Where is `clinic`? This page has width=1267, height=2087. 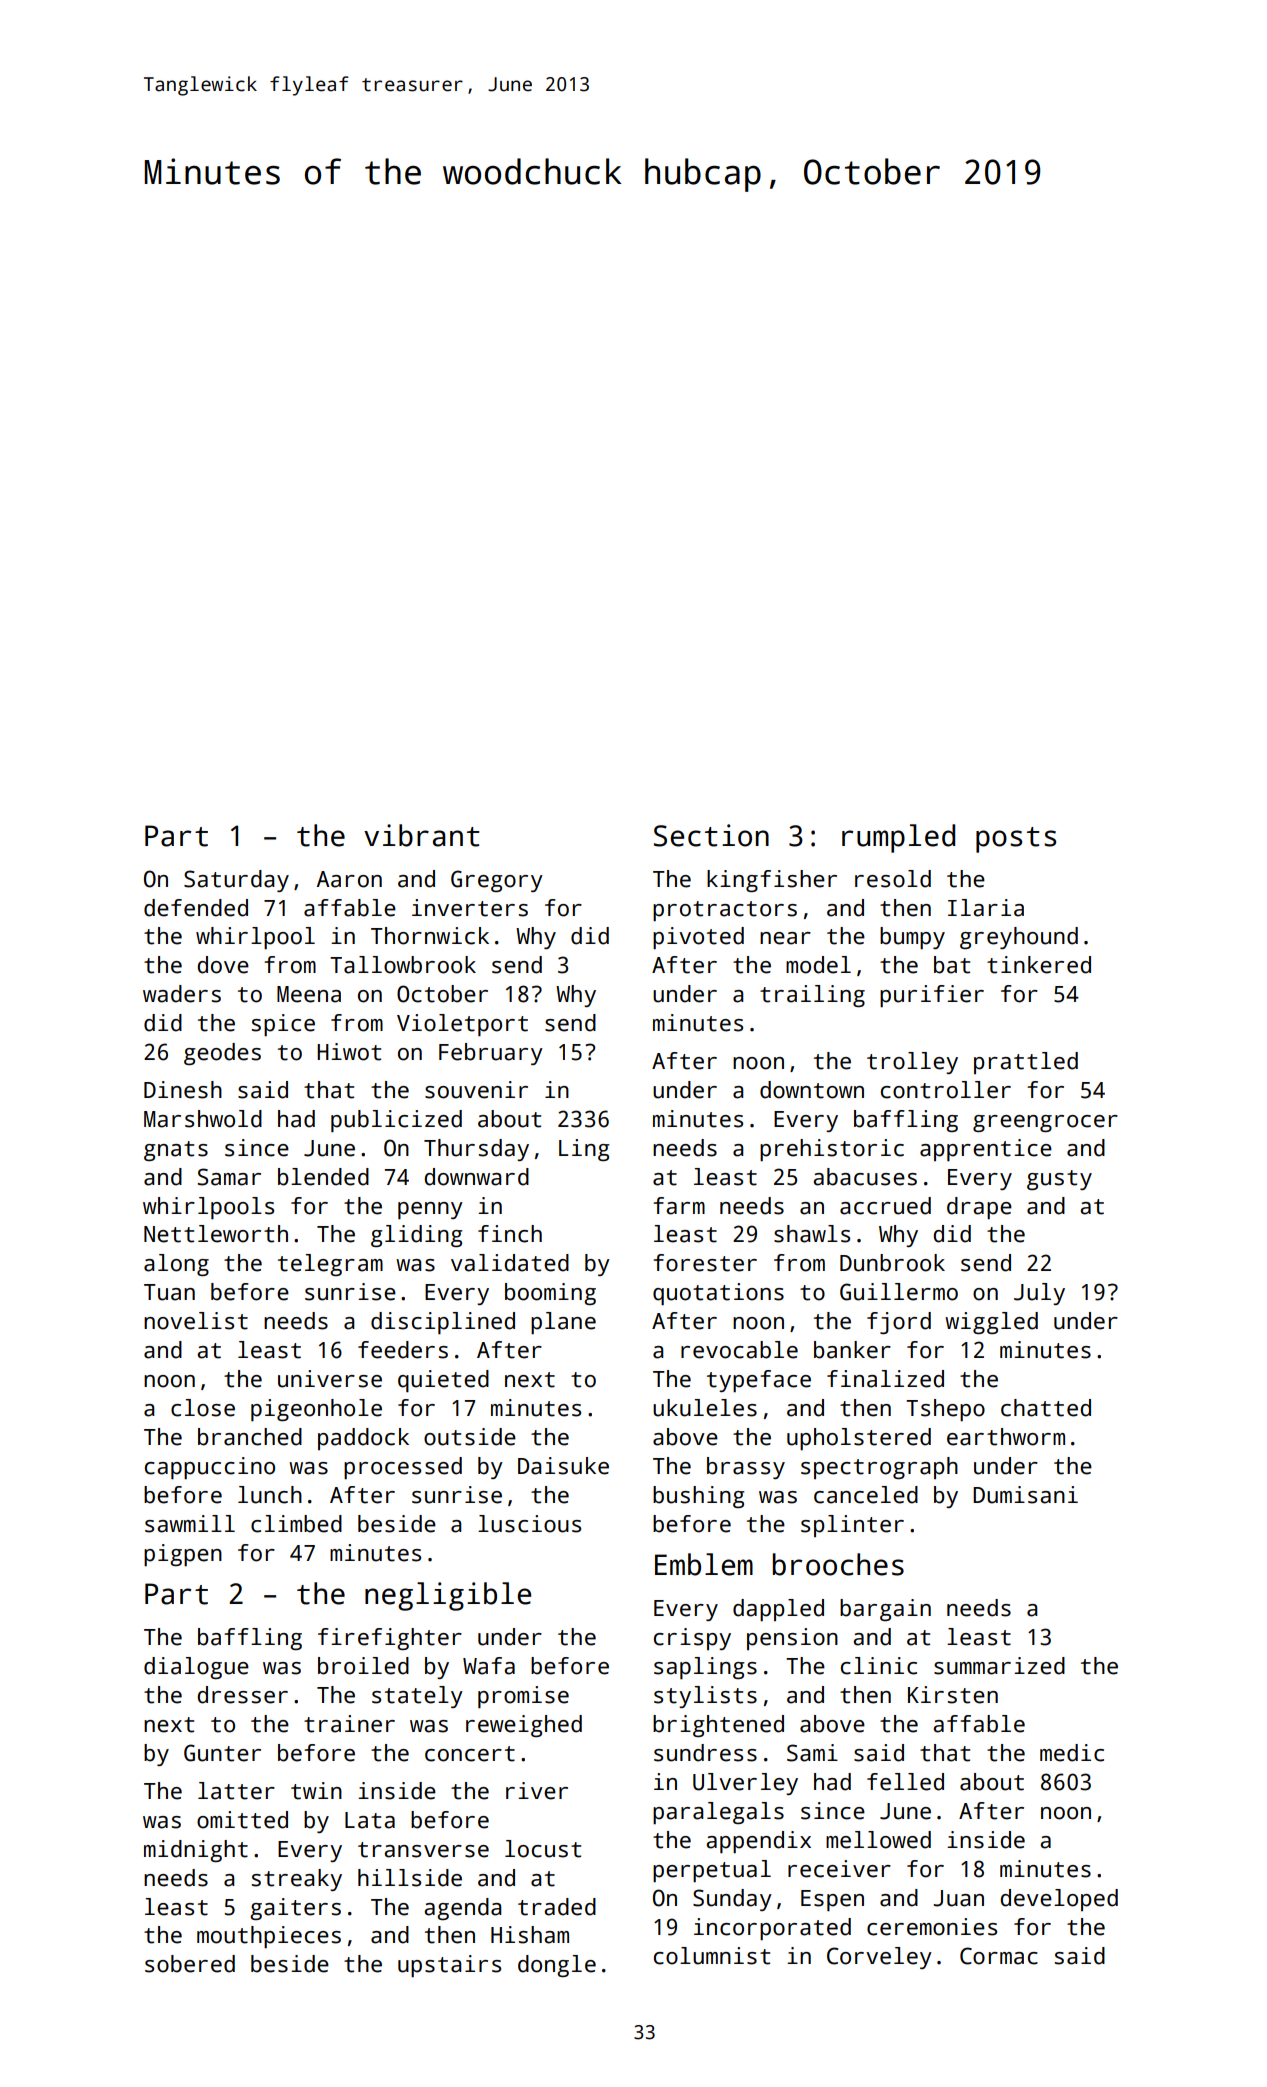
clinic is located at coordinates (879, 1666).
